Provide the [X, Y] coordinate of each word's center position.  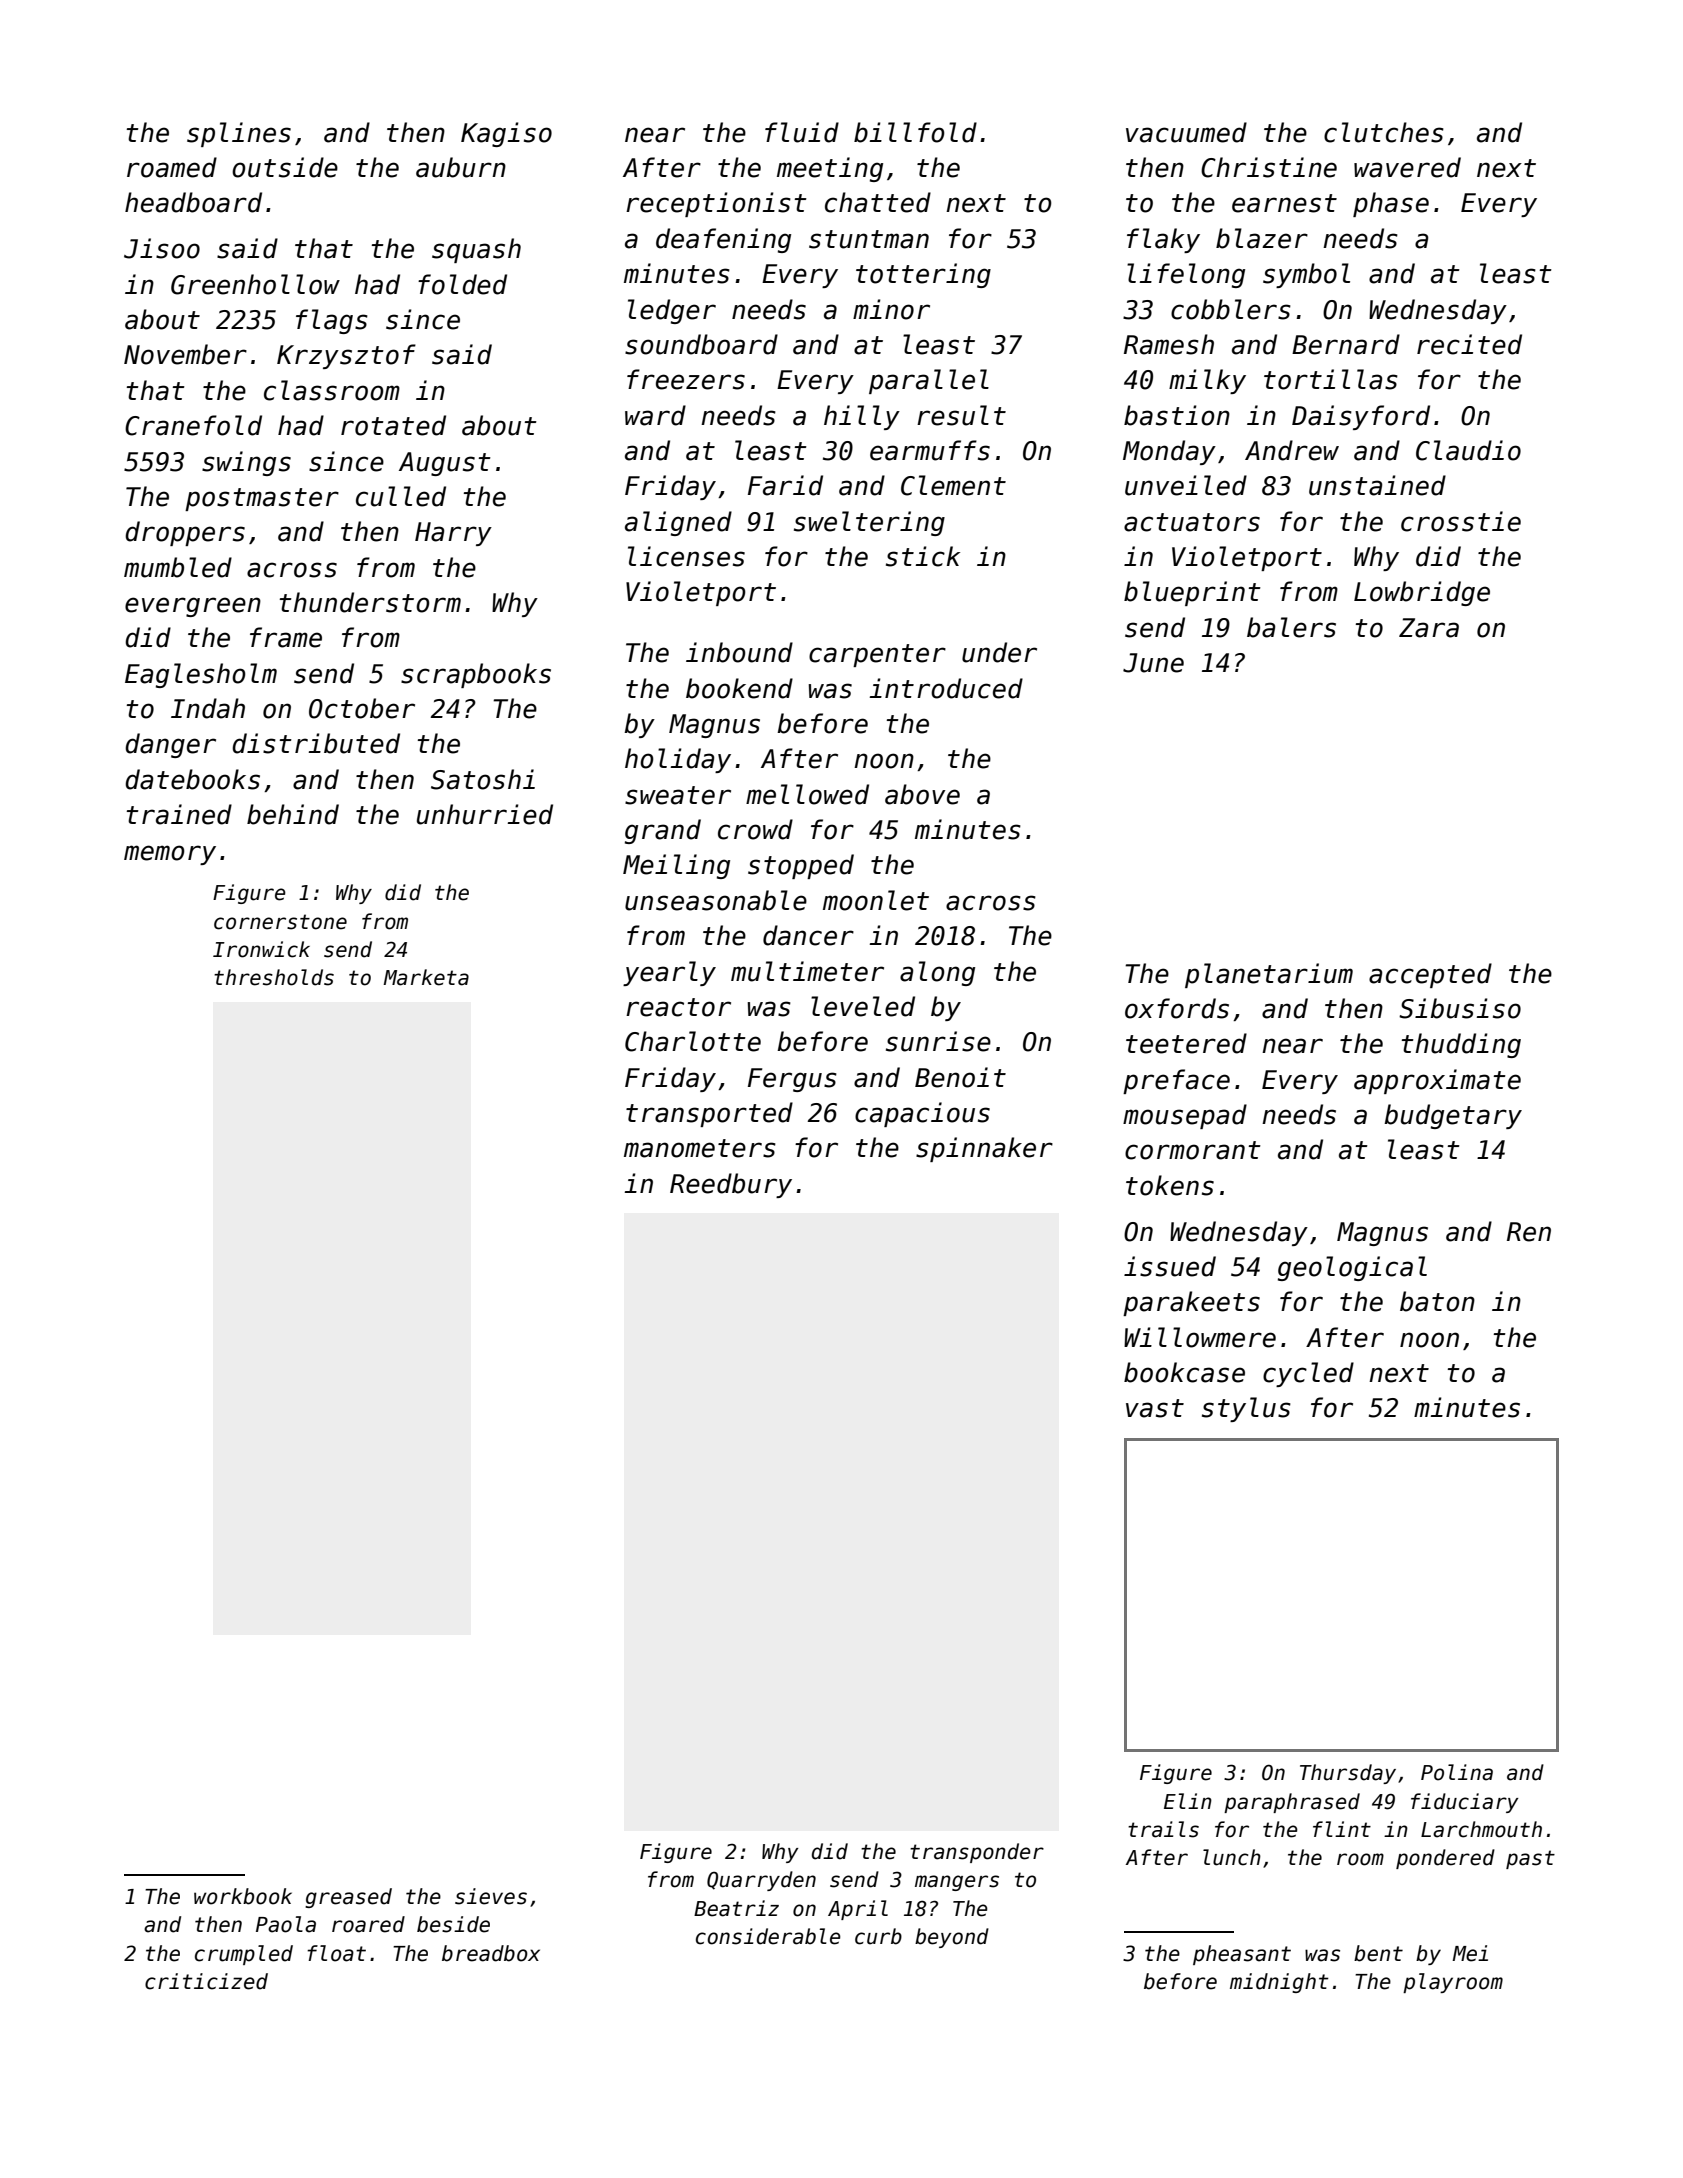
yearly [669, 973]
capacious [922, 1114]
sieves [491, 1896]
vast [1155, 1408]
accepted [1430, 975]
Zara [1429, 628]
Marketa [426, 977]
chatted [878, 202]
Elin [1188, 1801]
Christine [1269, 167]
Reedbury [731, 1185]
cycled [1308, 1374]
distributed [316, 743]
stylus [1246, 1409]
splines [239, 134]
